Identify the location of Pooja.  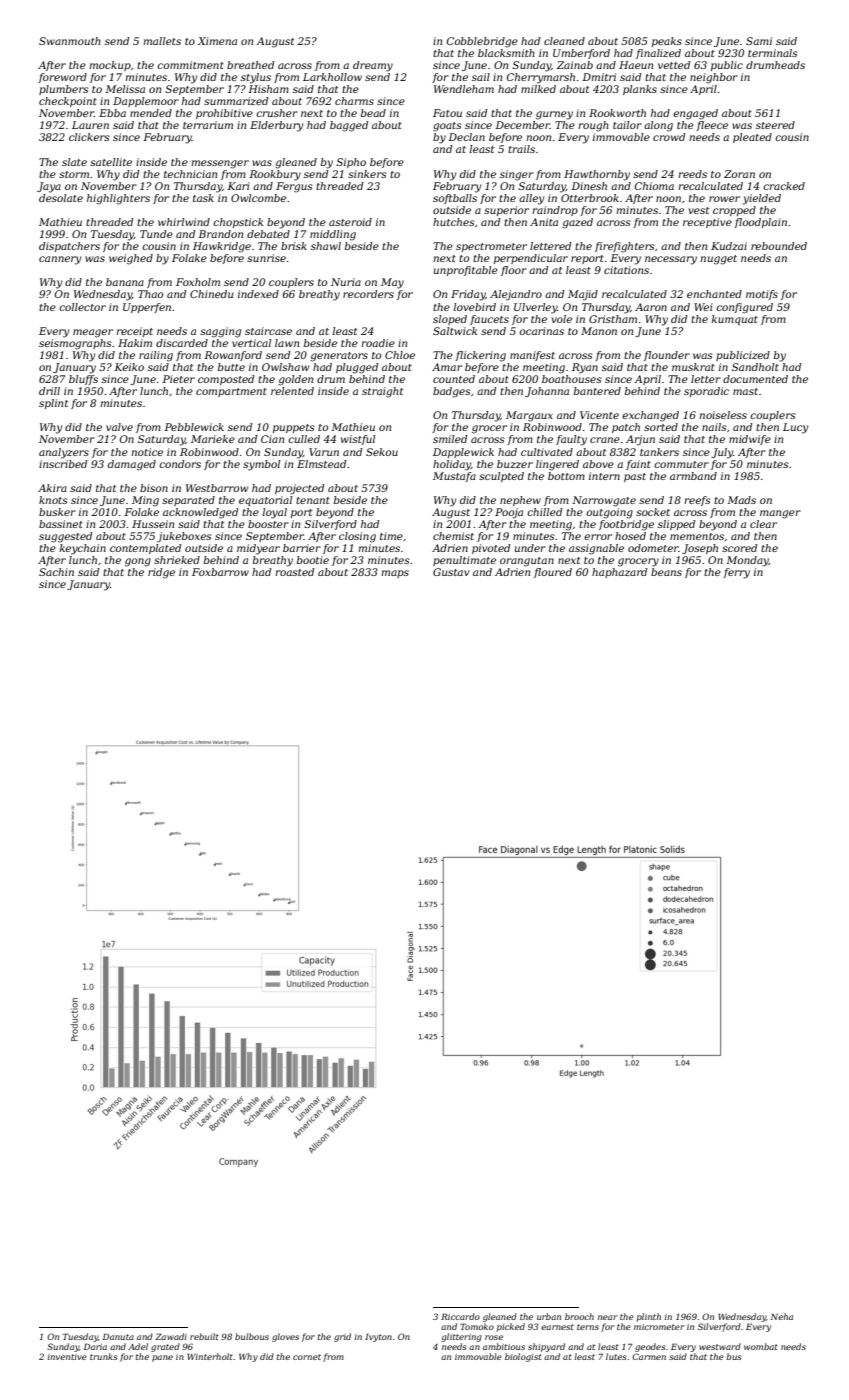
(509, 513).
